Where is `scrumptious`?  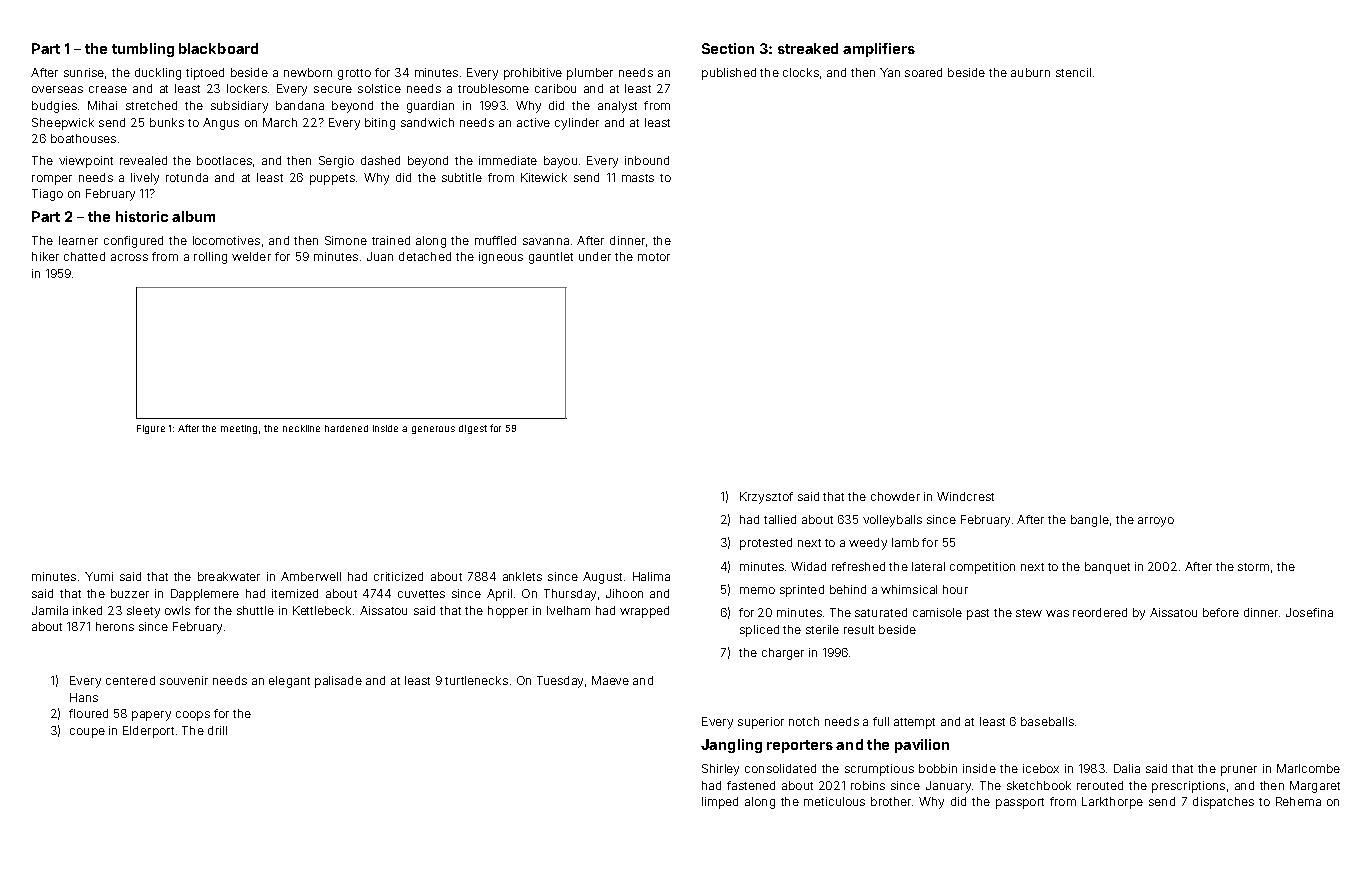
scrumptious is located at coordinates (879, 770).
